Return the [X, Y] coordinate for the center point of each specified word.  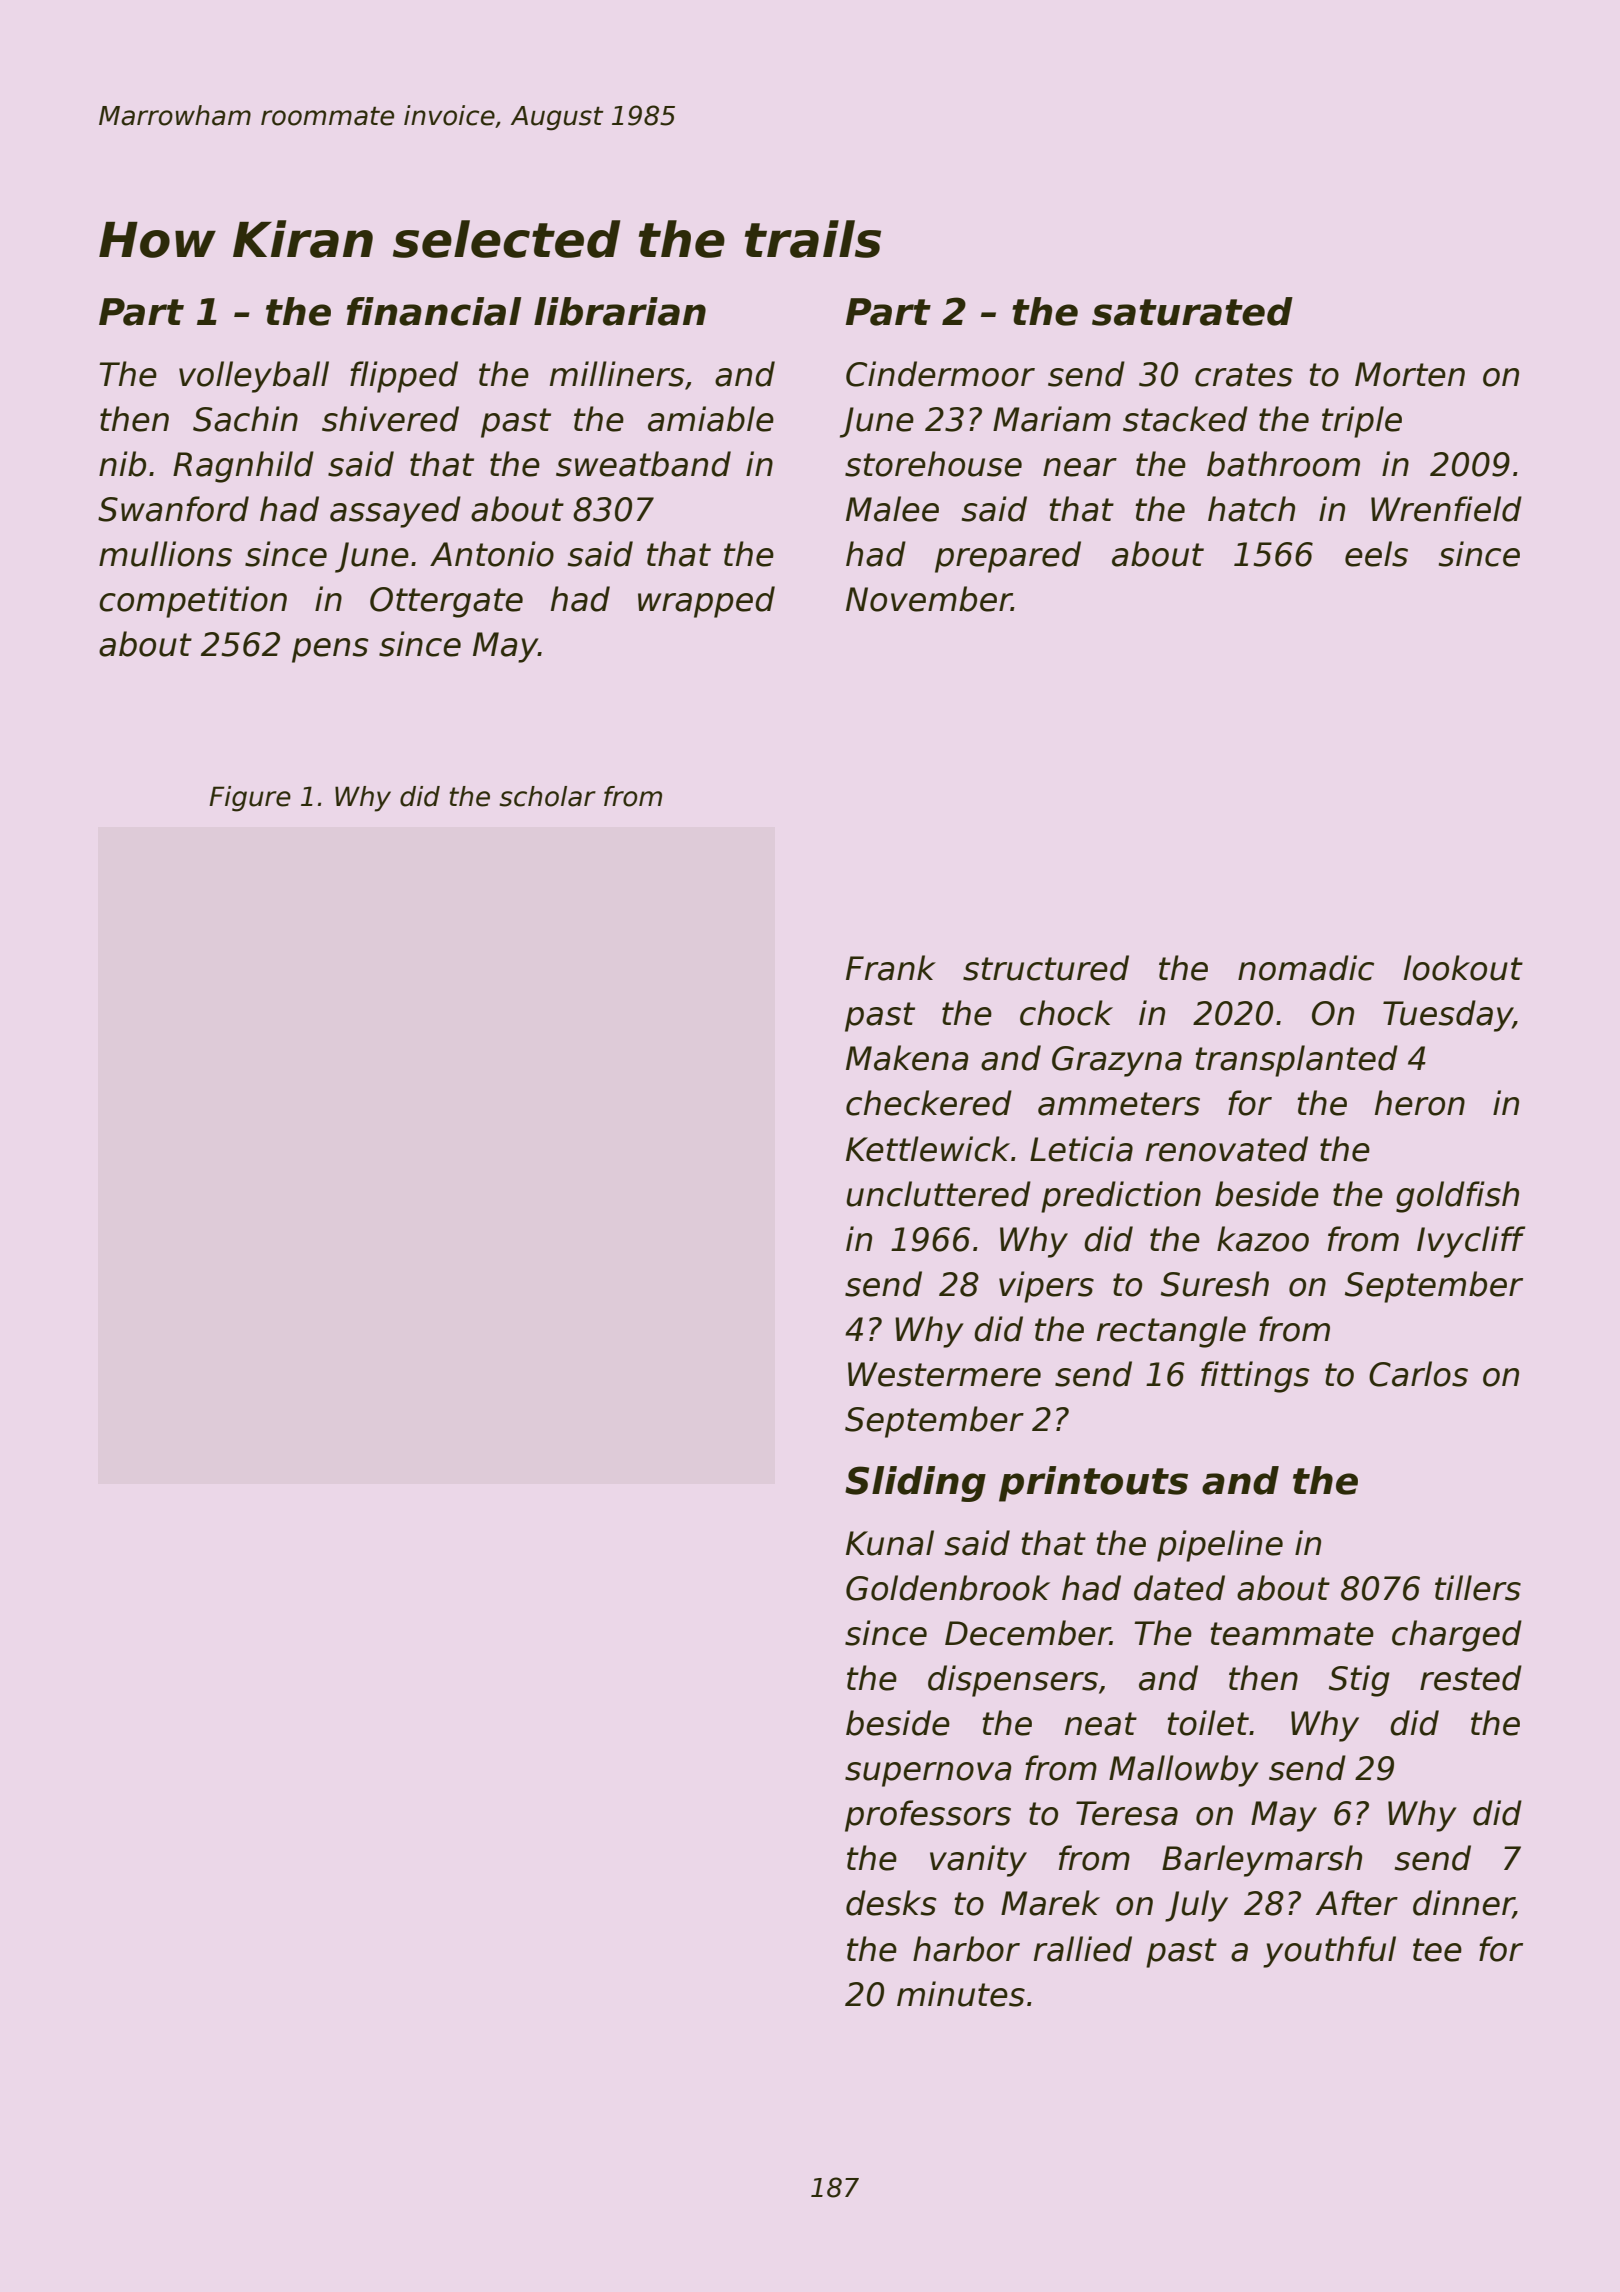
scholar [547, 796]
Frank [891, 968]
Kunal [890, 1543]
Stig [1359, 1681]
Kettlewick [928, 1149]
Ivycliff [1471, 1242]
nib [122, 464]
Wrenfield [1446, 509]
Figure [250, 799]
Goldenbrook [948, 1588]
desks [891, 1903]
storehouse [933, 464]
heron [1420, 1103]
